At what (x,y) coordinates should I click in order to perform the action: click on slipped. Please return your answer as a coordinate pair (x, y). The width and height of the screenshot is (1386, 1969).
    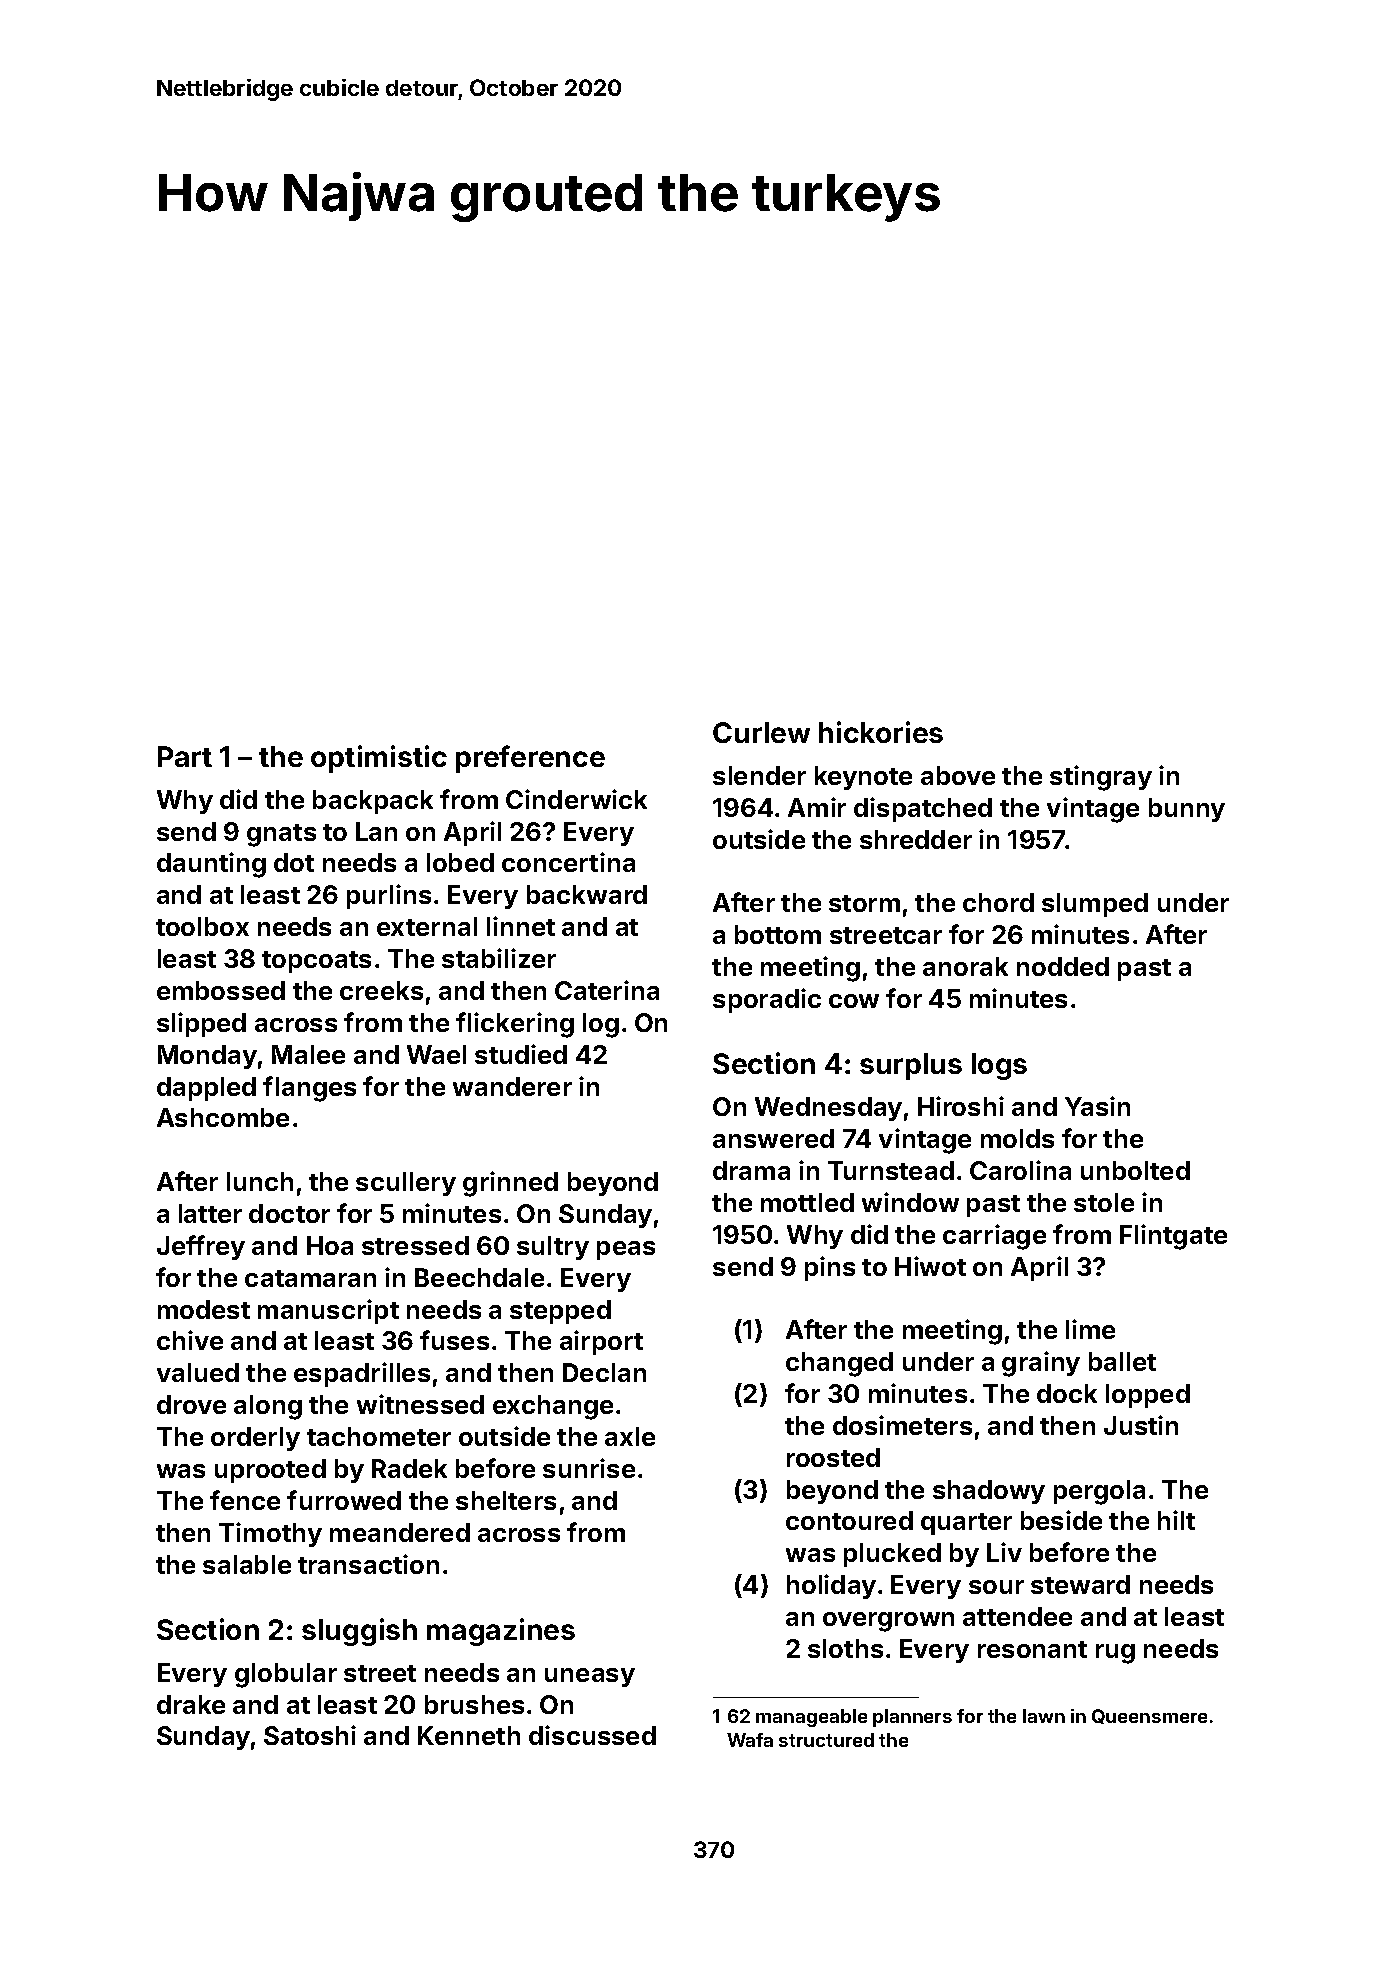
    Looking at the image, I should click on (201, 1024).
